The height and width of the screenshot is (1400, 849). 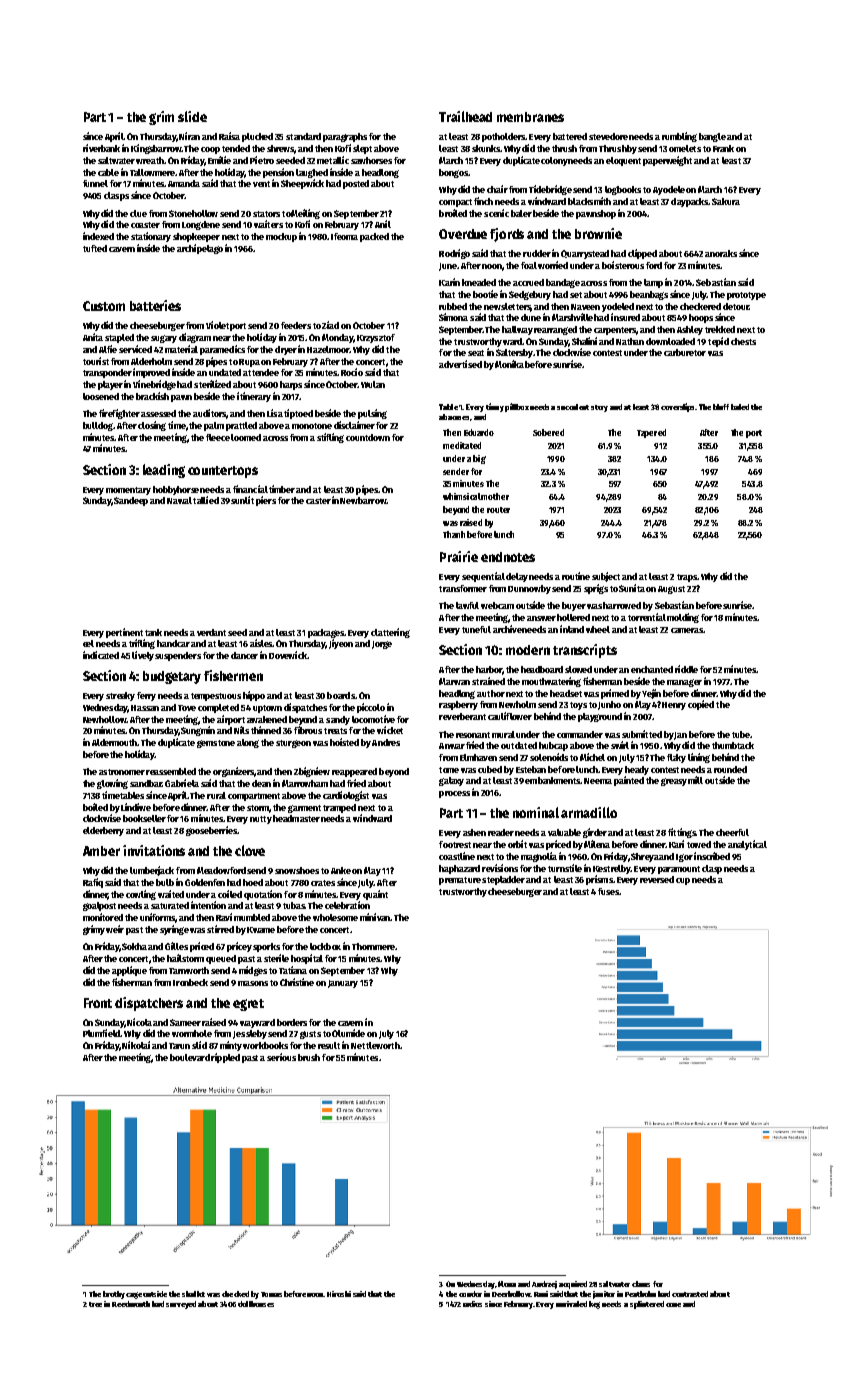 What do you see at coordinates (453, 173) in the screenshot?
I see `bongos` at bounding box center [453, 173].
